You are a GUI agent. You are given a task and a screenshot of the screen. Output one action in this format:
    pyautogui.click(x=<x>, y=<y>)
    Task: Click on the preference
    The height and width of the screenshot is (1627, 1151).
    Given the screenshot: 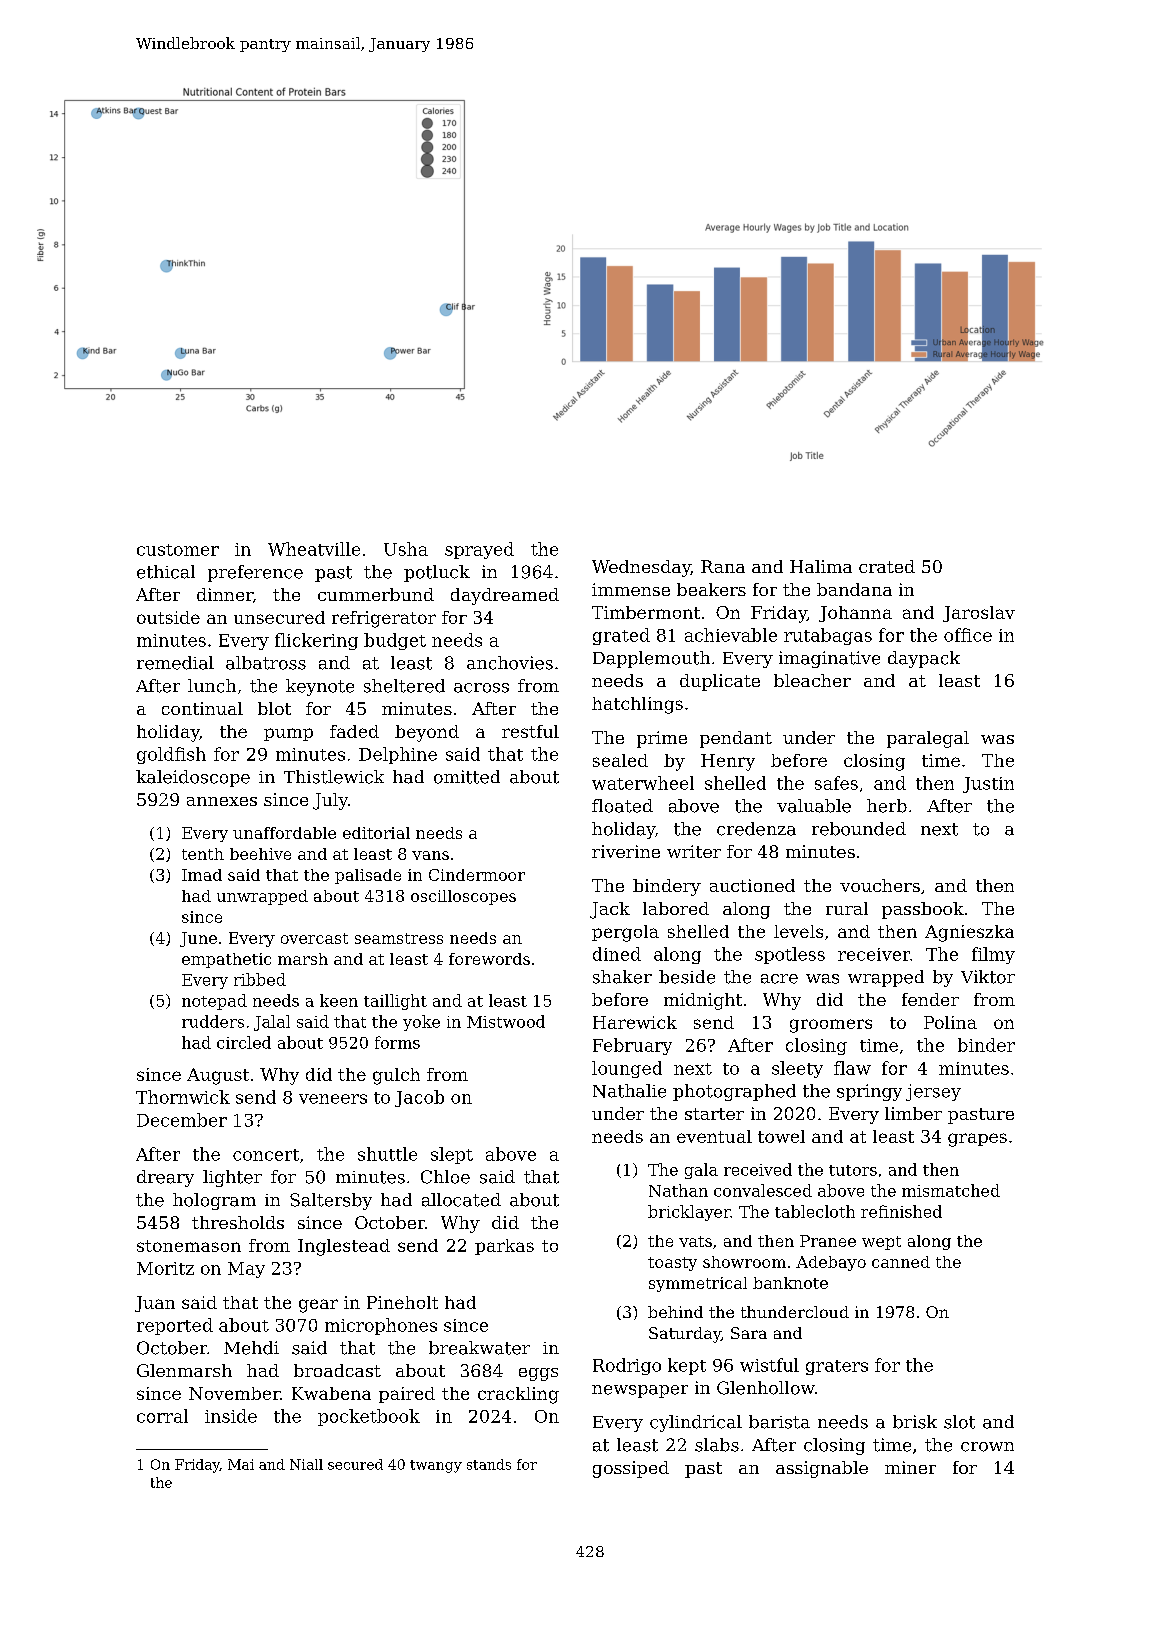 What is the action you would take?
    pyautogui.click(x=255, y=573)
